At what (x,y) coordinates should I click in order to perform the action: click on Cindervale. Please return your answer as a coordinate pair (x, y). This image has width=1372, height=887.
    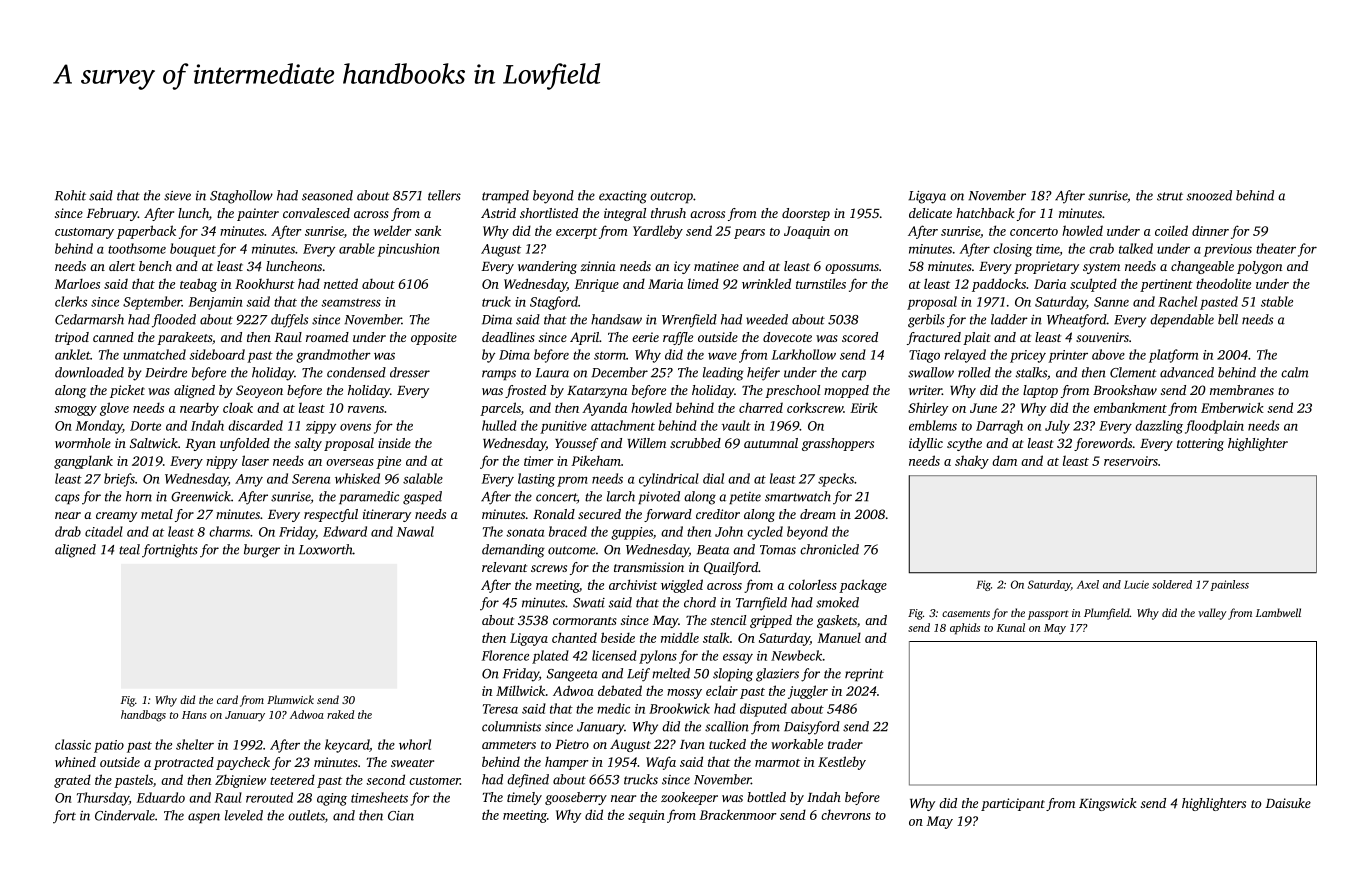
    Looking at the image, I should click on (125, 815).
